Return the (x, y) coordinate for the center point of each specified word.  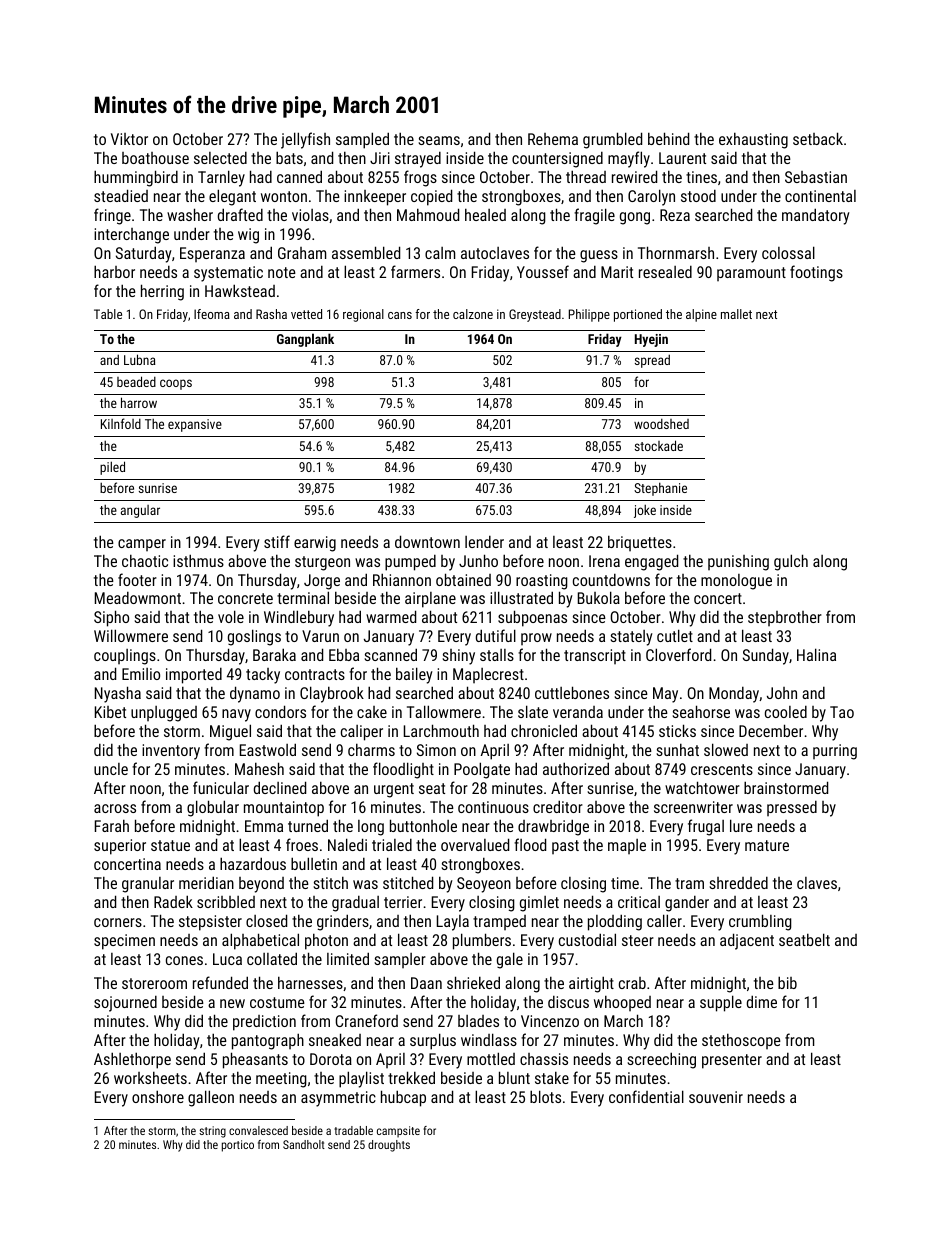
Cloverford (678, 654)
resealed (665, 272)
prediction (264, 1023)
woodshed (661, 424)
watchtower (702, 787)
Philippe (589, 315)
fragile (594, 216)
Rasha (271, 314)
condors (280, 711)
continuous (493, 807)
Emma (264, 826)
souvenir (716, 1097)
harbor (114, 271)
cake (372, 712)
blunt (514, 1077)
